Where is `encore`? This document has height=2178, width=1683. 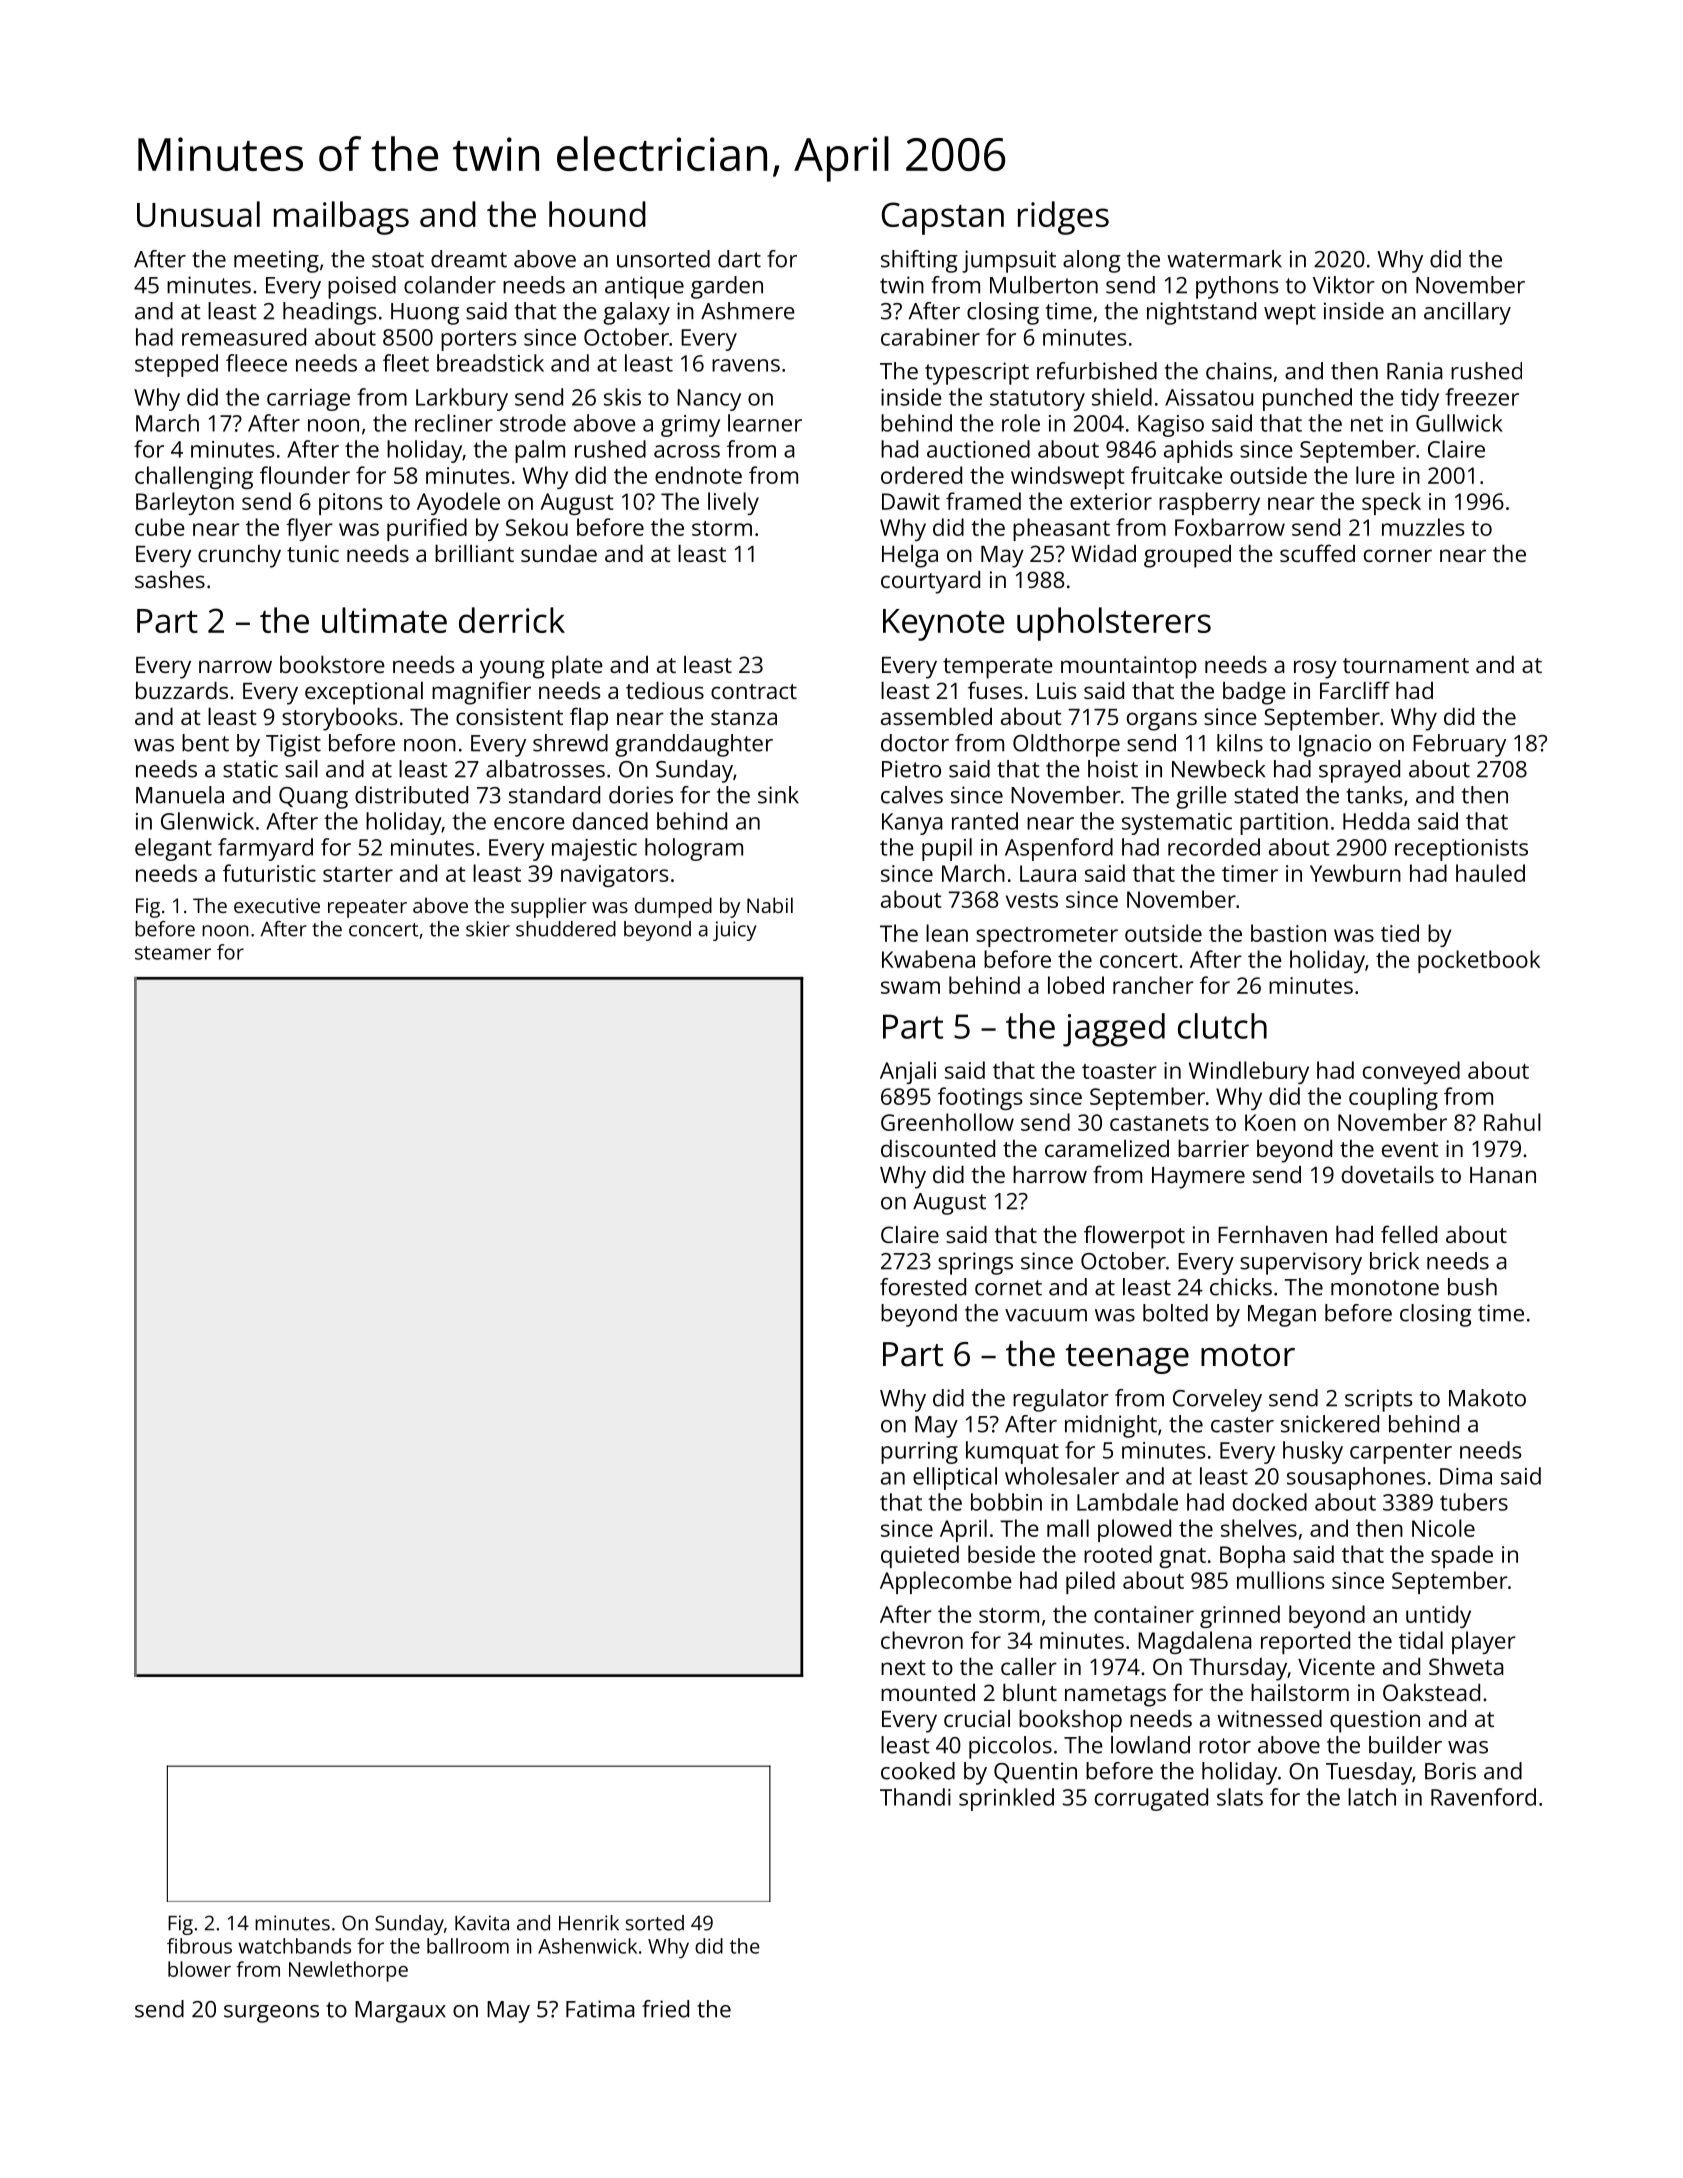 encore is located at coordinates (529, 823).
